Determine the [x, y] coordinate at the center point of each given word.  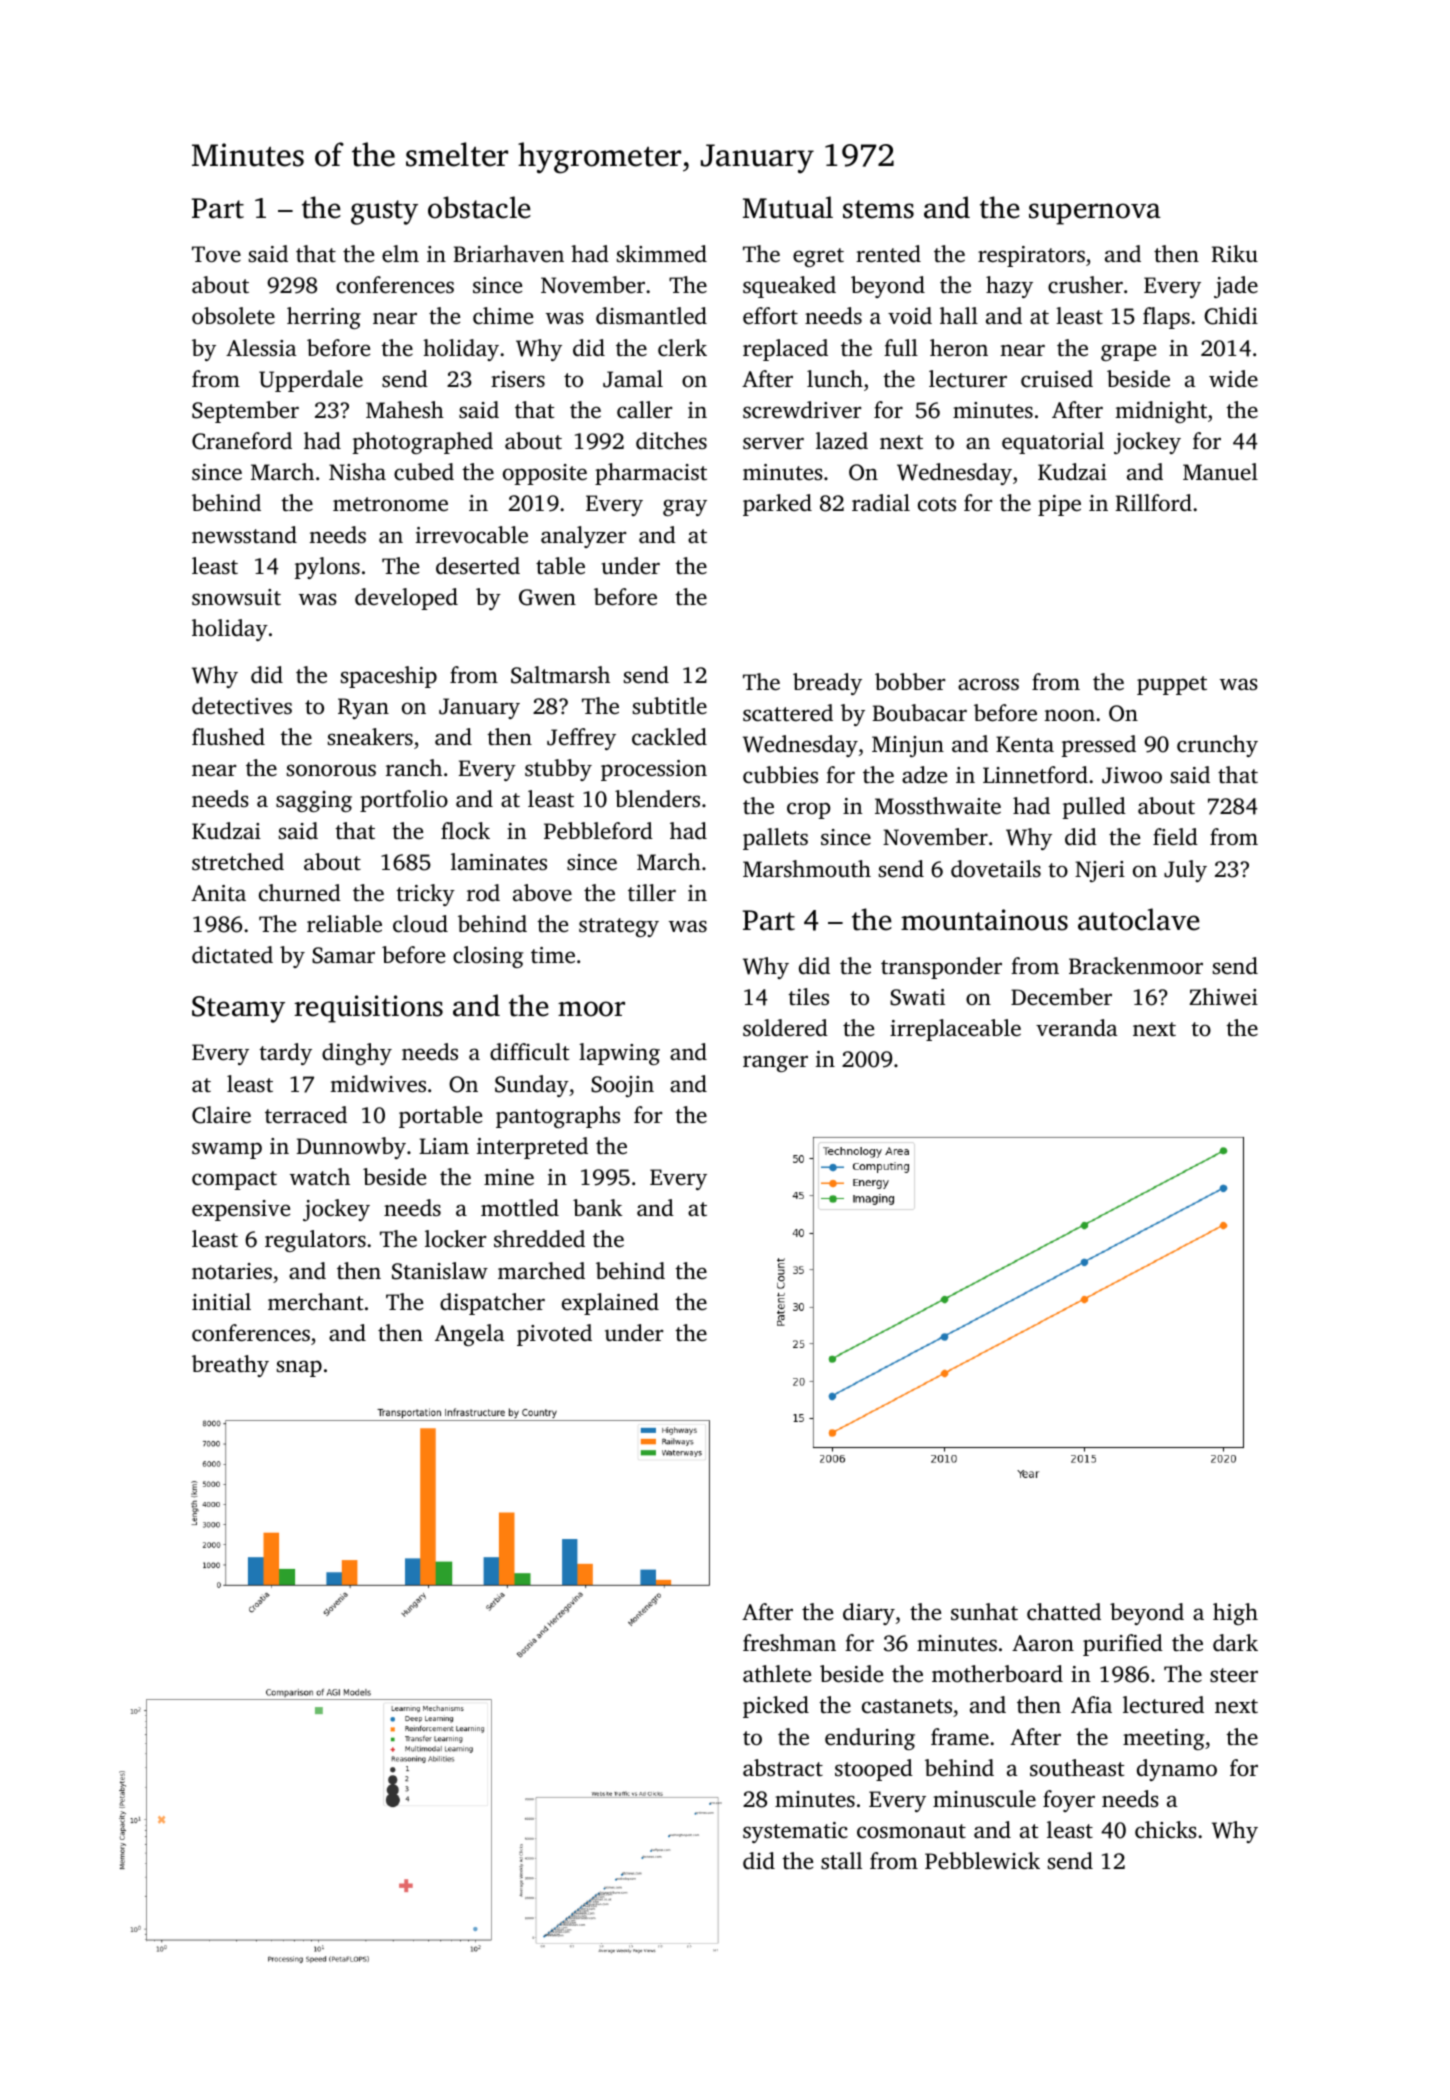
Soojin [622, 1086]
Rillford [1153, 503]
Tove [216, 254]
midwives [378, 1084]
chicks [1166, 1830]
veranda [1077, 1028]
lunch [835, 379]
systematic [795, 1832]
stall [841, 1860]
